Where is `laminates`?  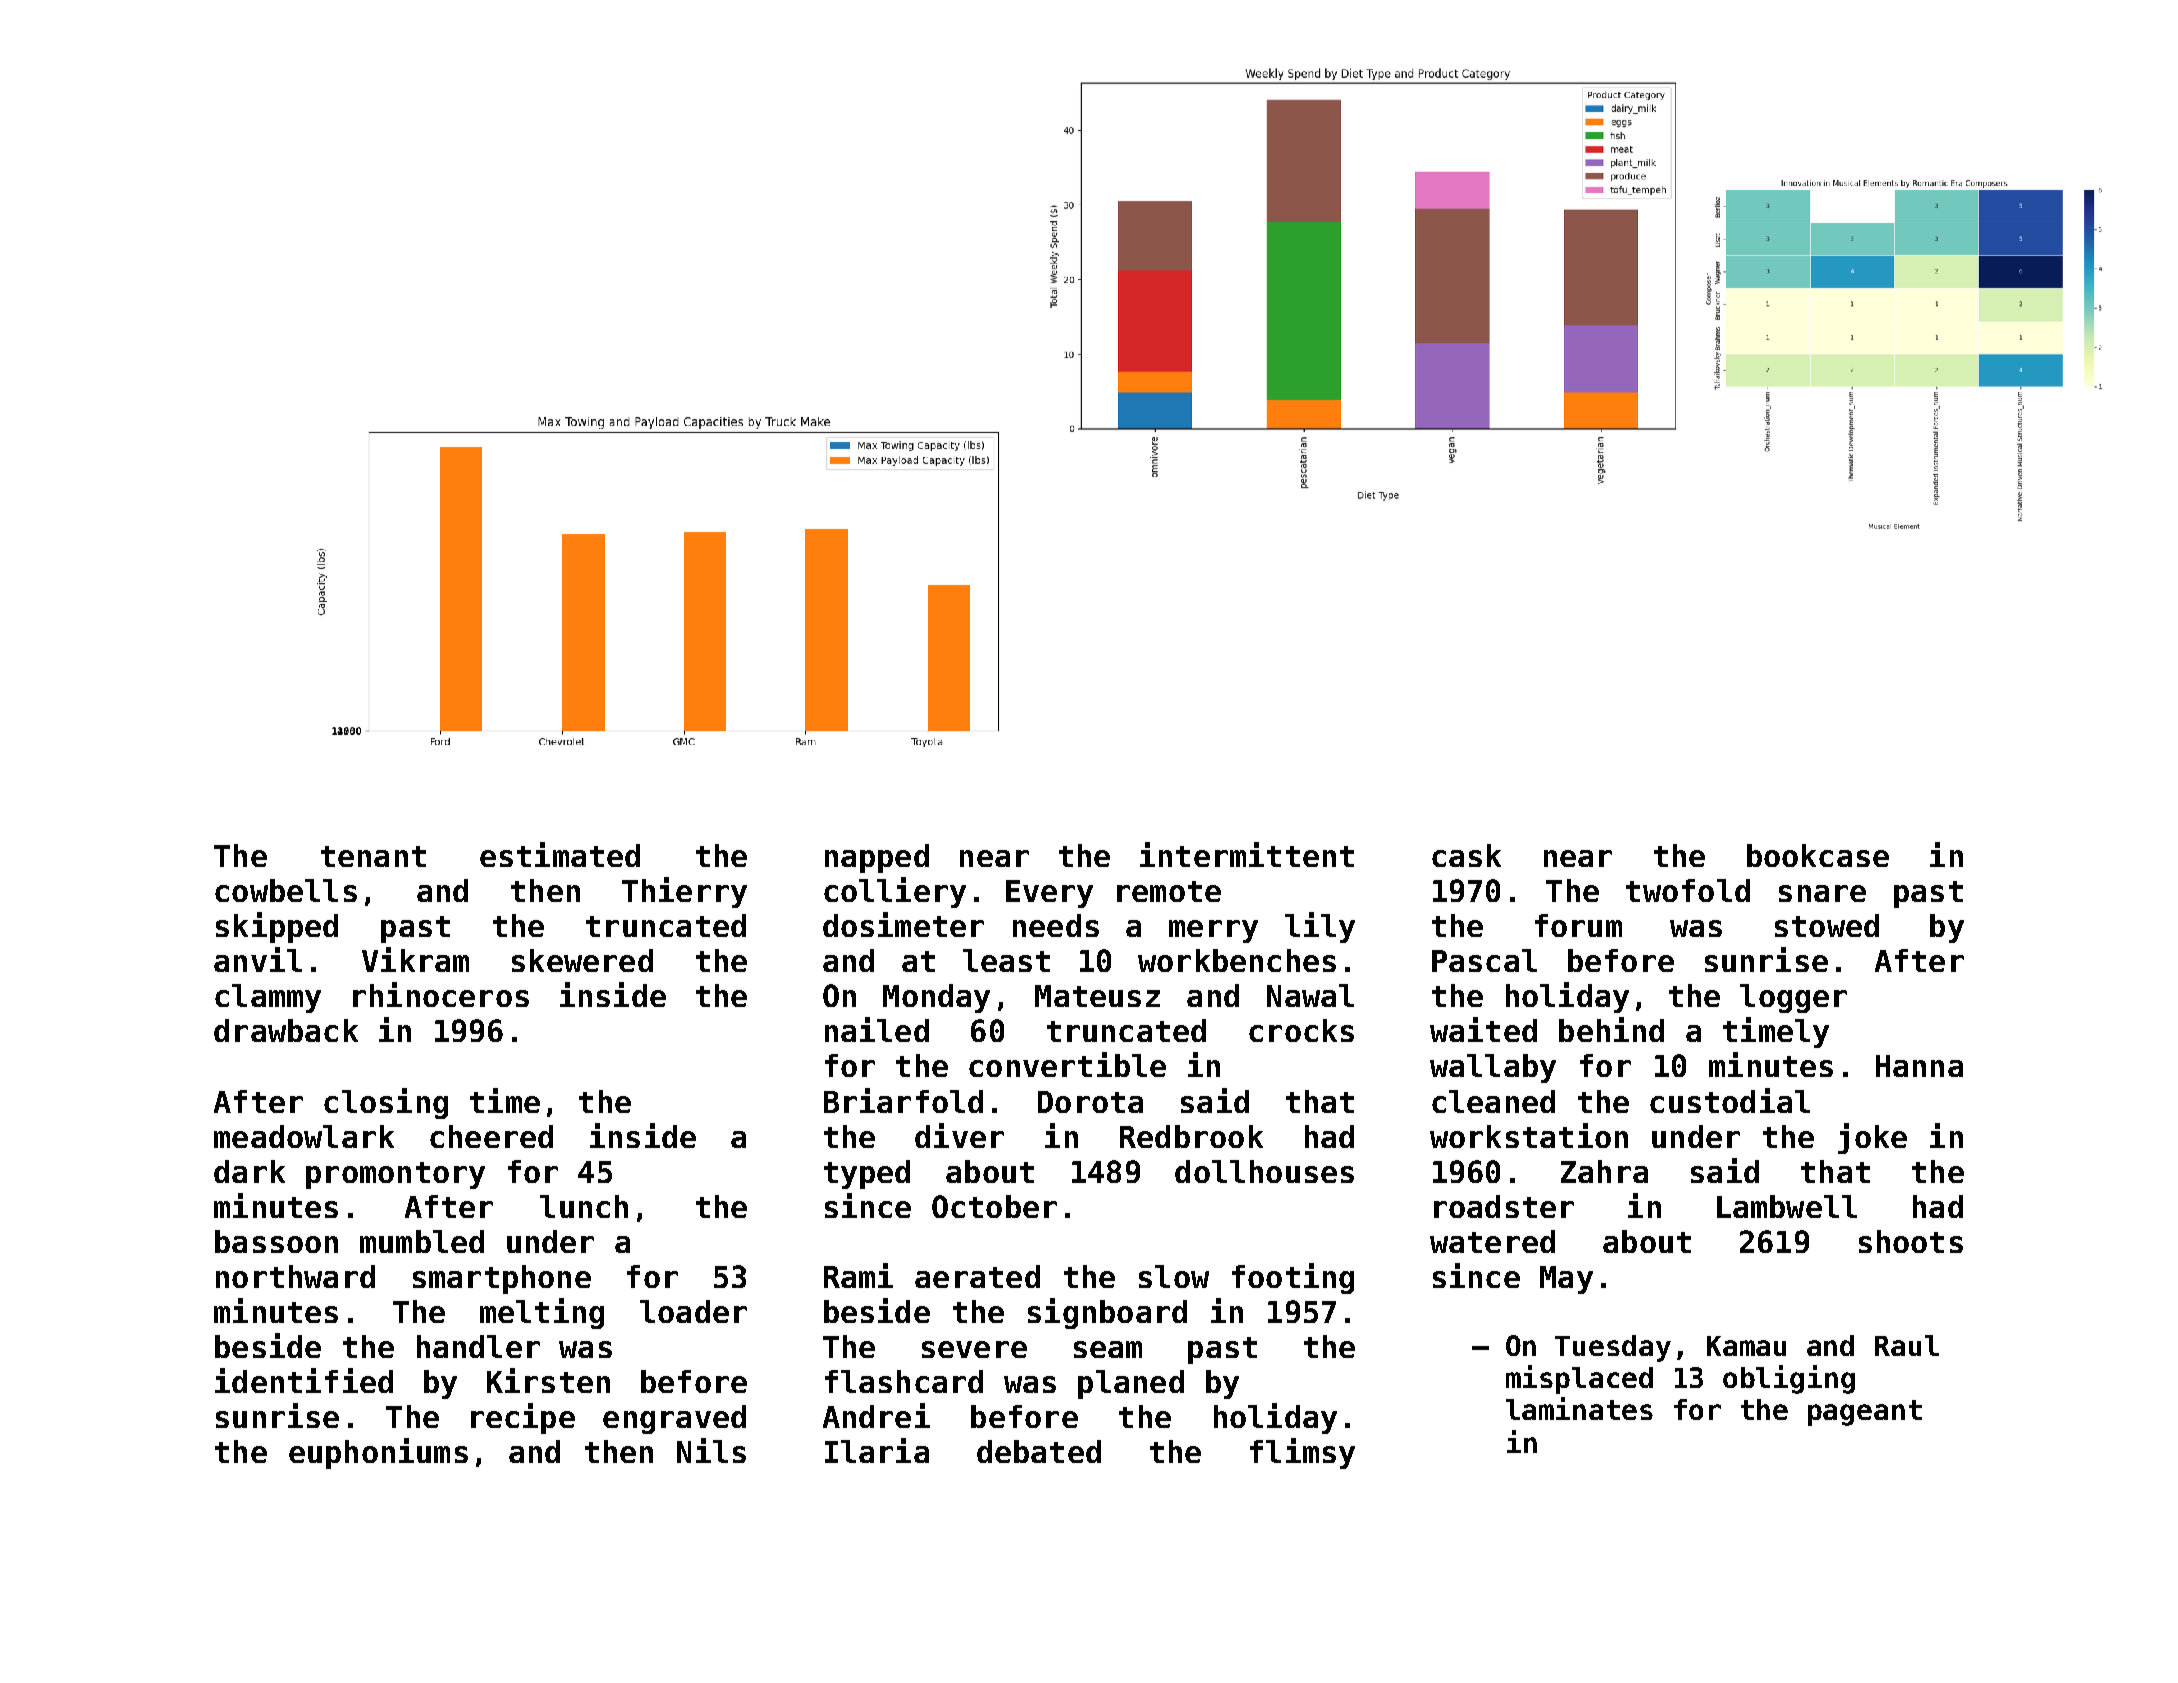
laminates is located at coordinates (1579, 1408).
